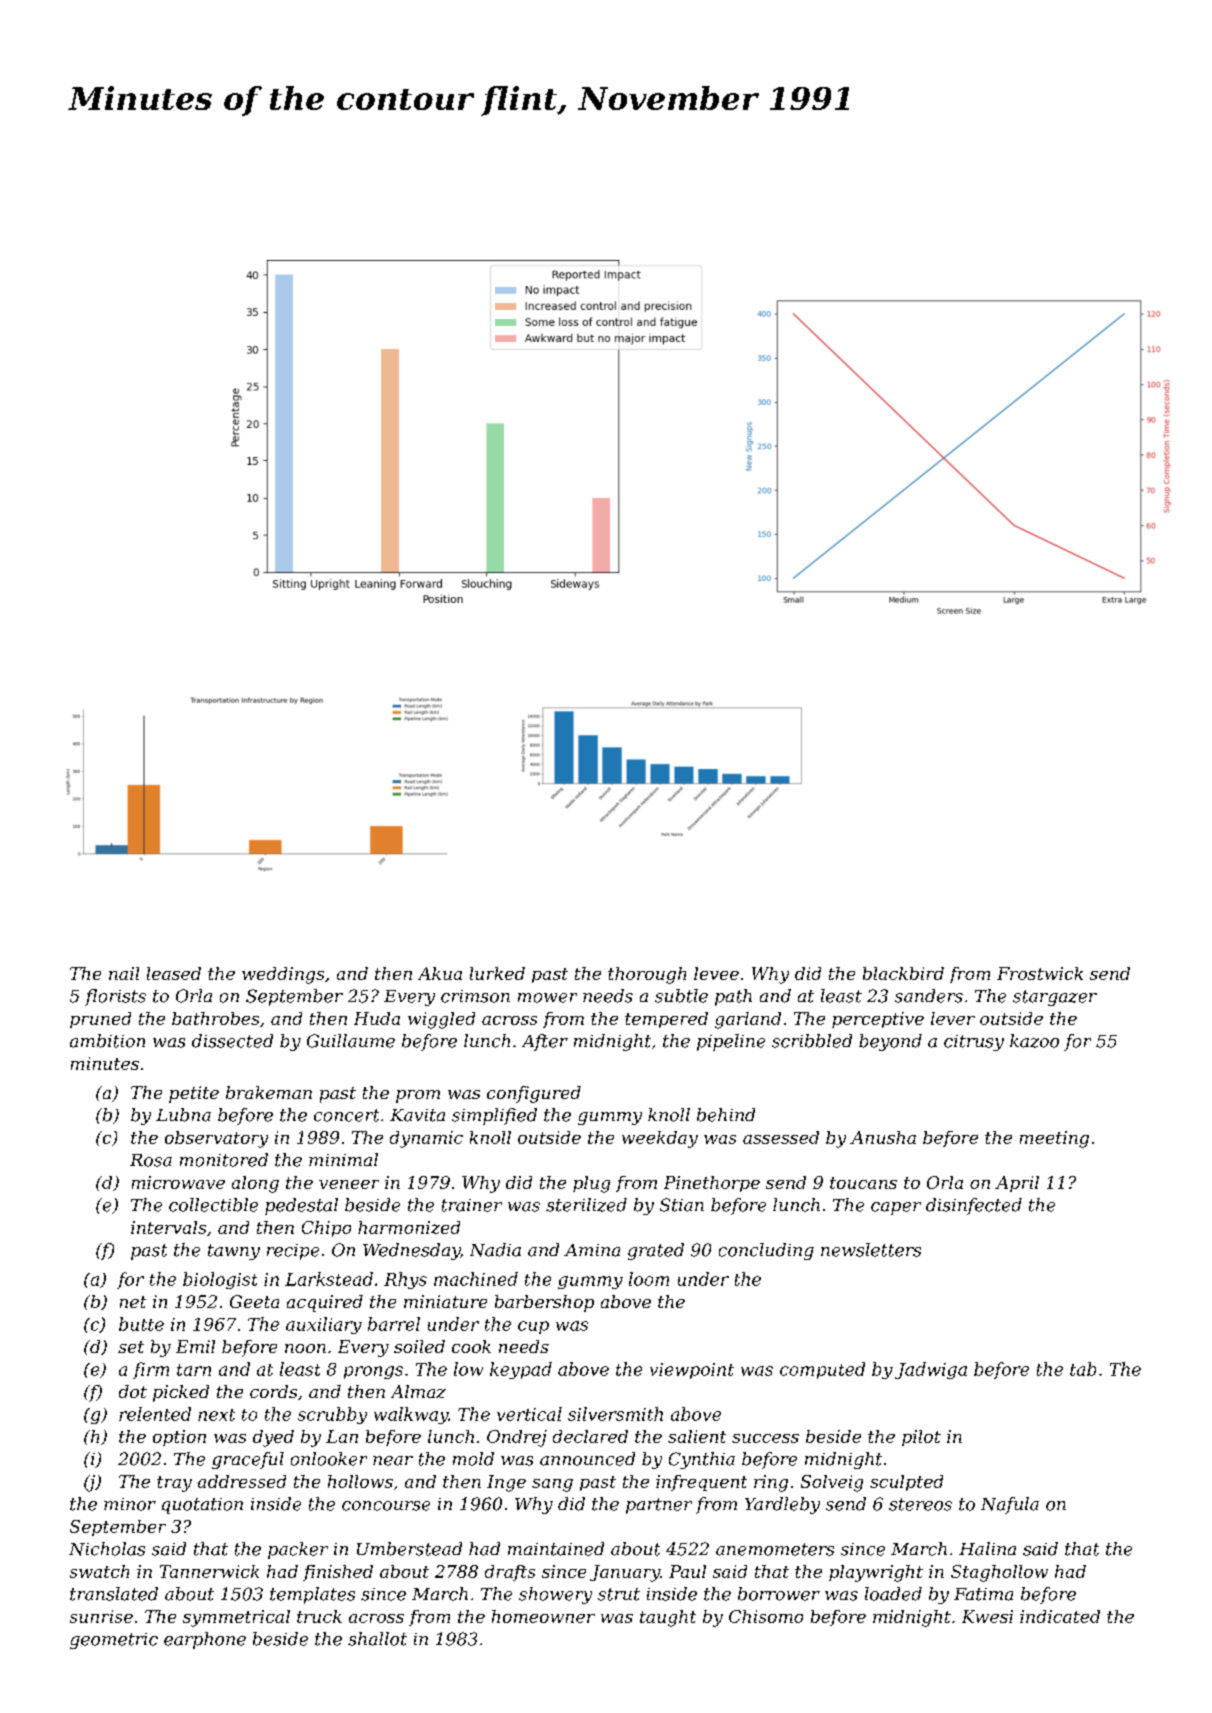 The image size is (1212, 1713). Describe the element at coordinates (234, 1252) in the screenshot. I see `tawny` at that location.
